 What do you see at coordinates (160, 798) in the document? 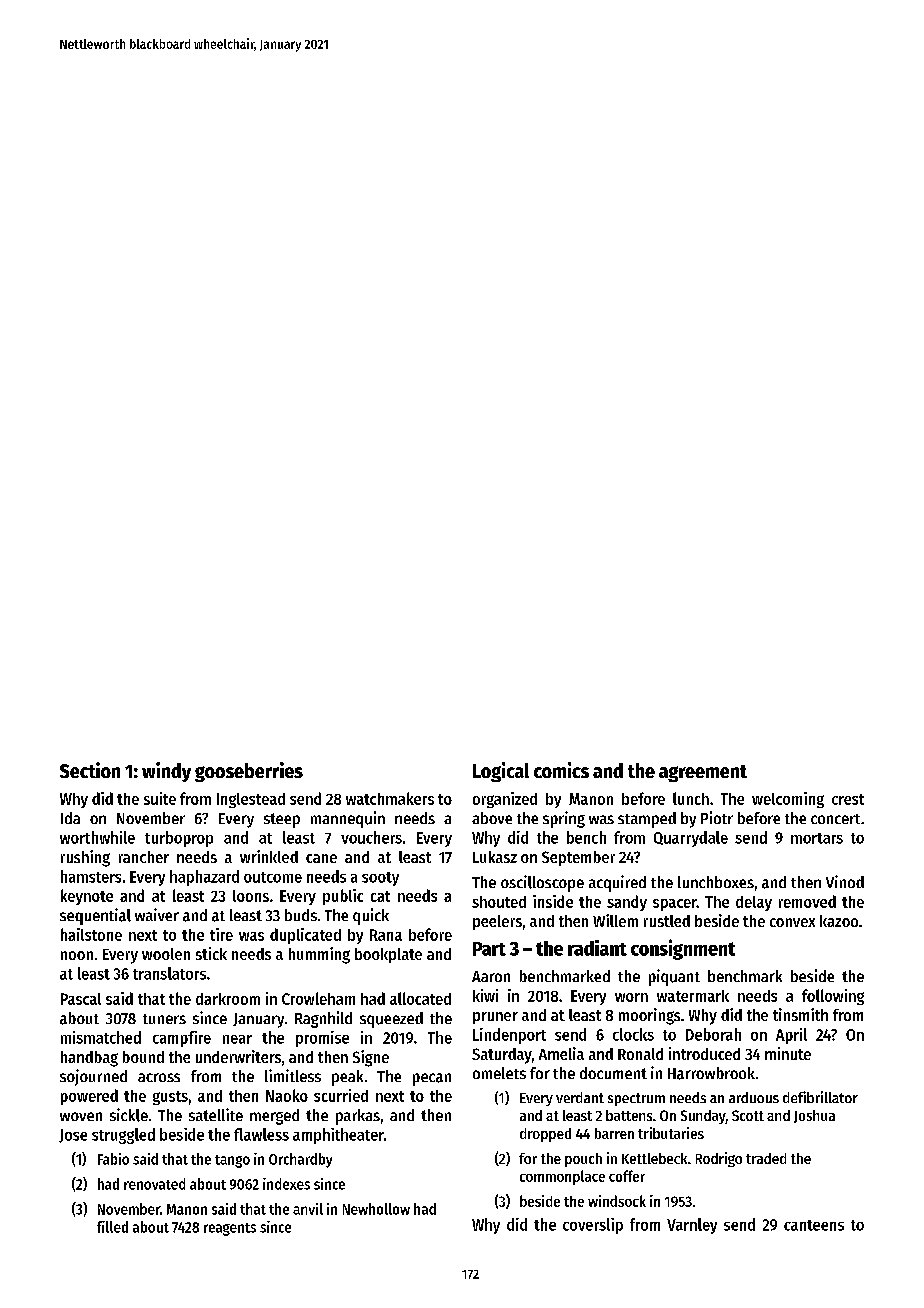
I see `suite` at bounding box center [160, 798].
